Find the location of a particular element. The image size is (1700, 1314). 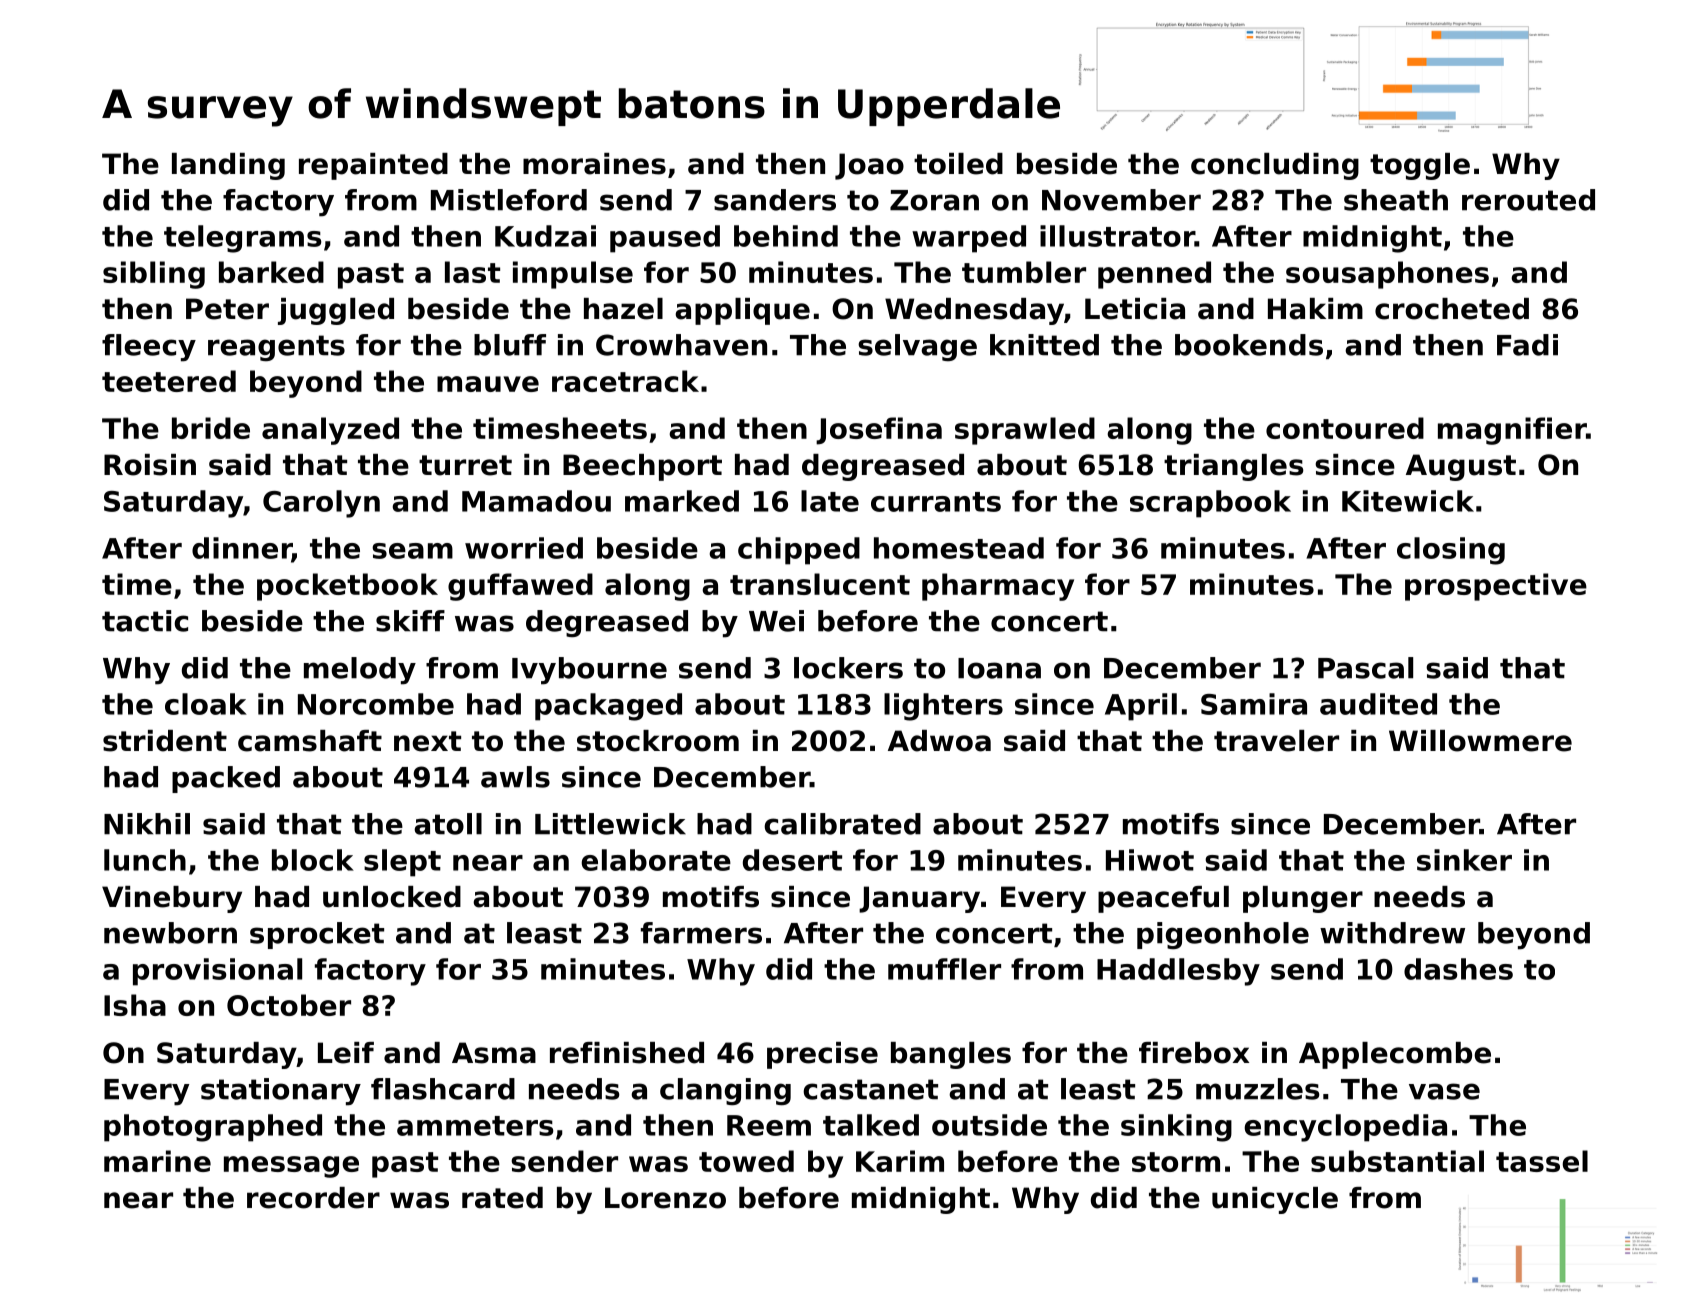

Zoran is located at coordinates (934, 200).
